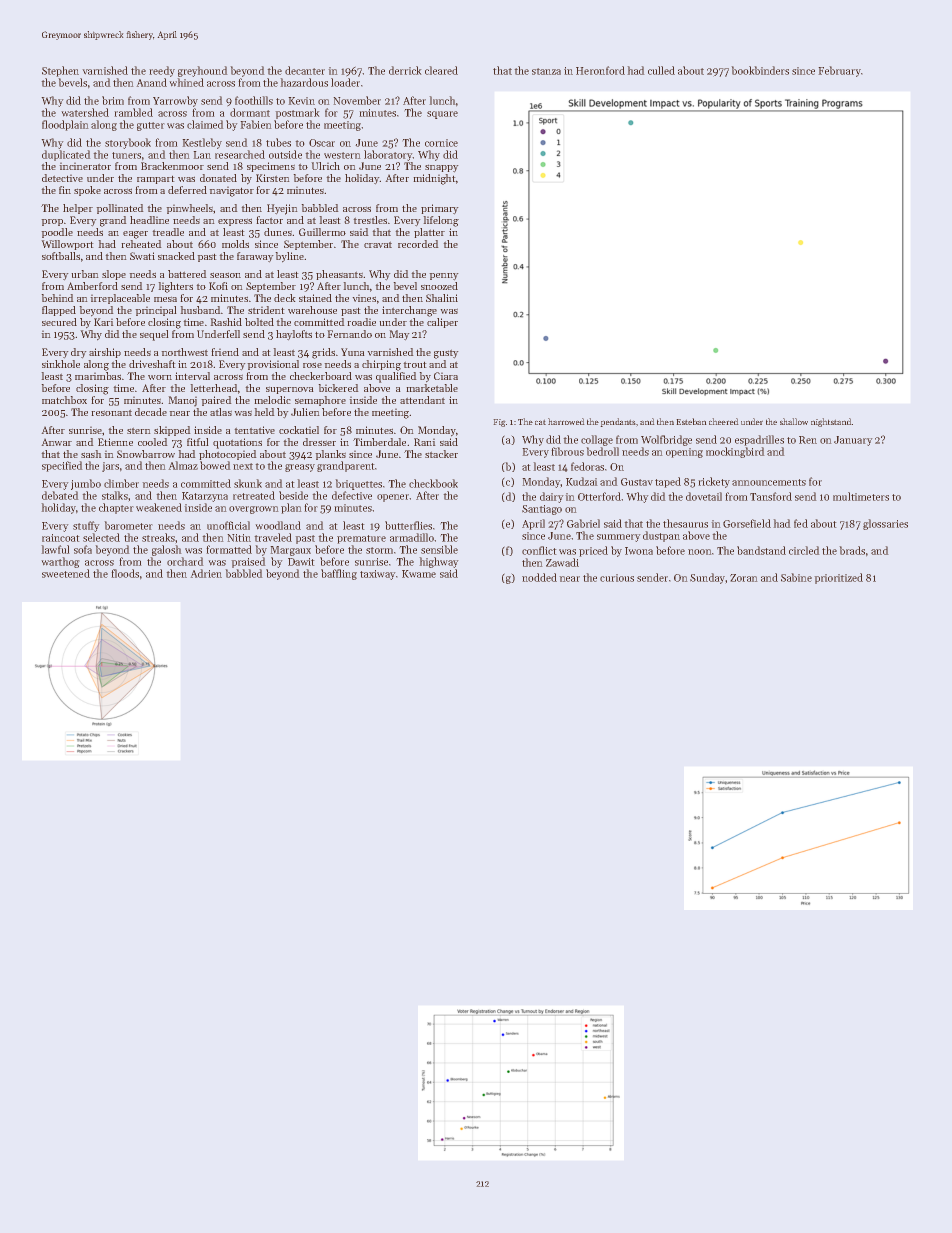 The width and height of the screenshot is (952, 1233). What do you see at coordinates (142, 256) in the screenshot?
I see `Swati` at bounding box center [142, 256].
